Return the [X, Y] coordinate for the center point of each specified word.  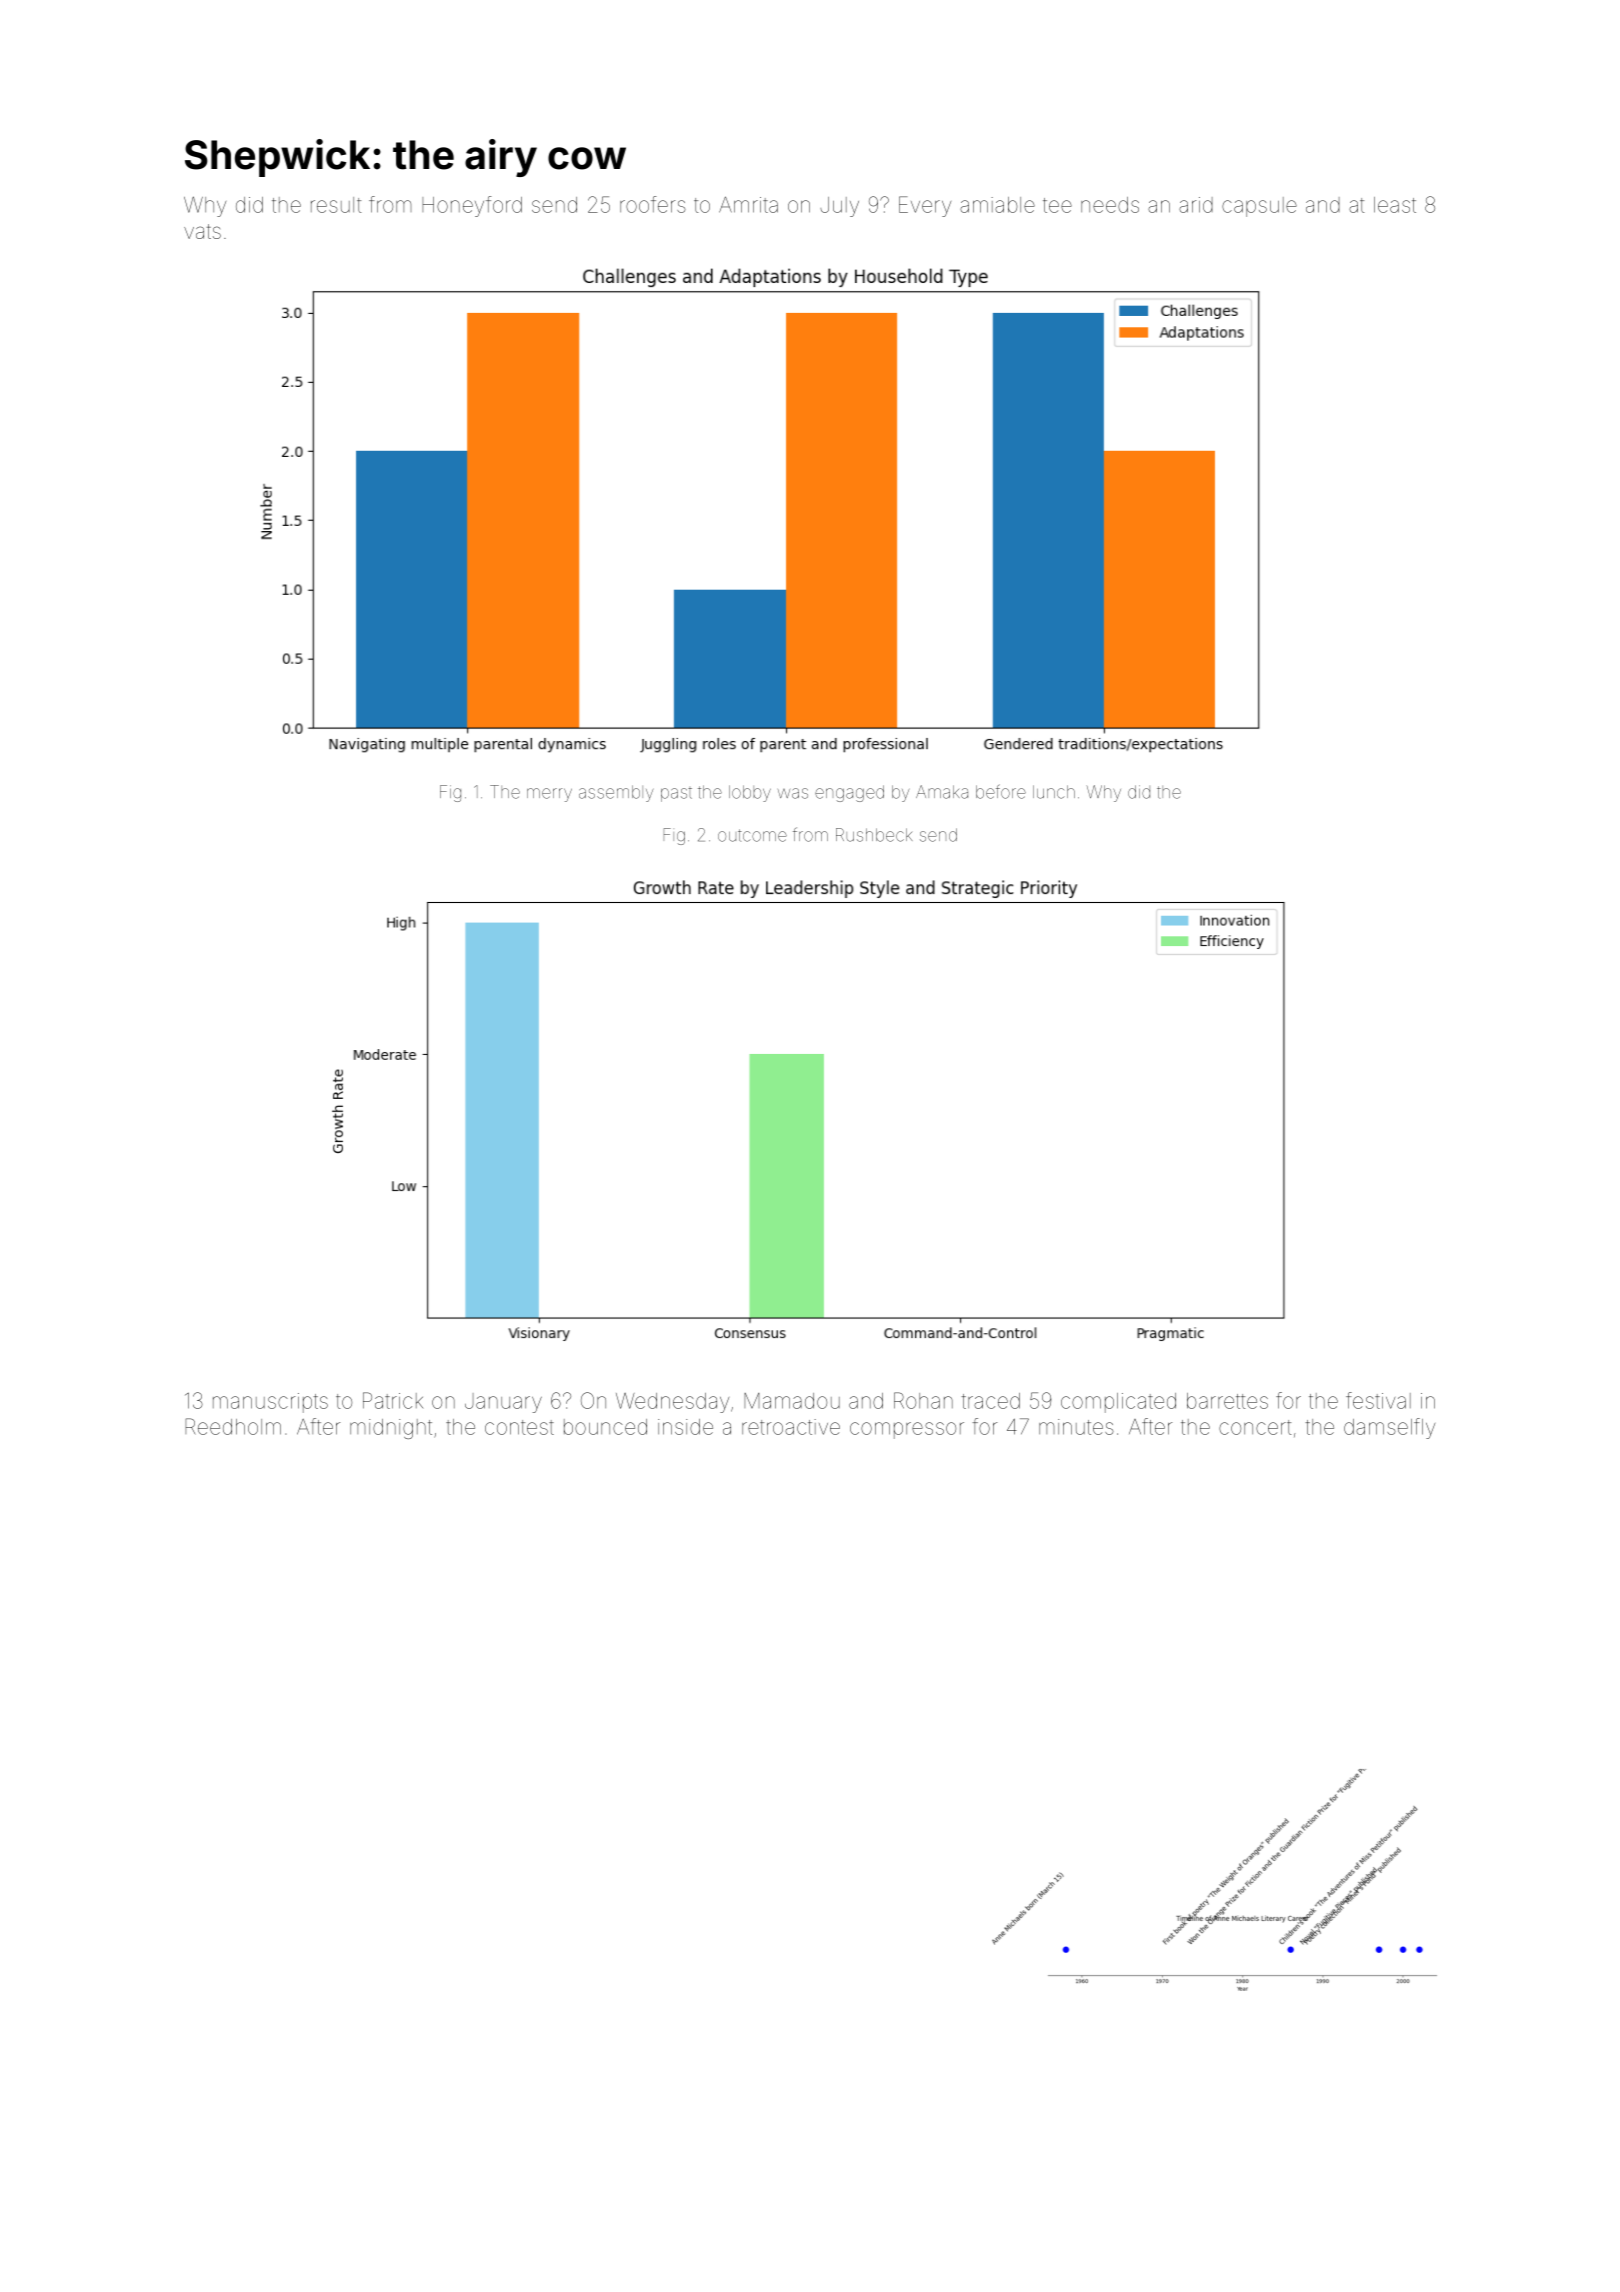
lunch [1054, 792]
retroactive [791, 1427]
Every [925, 206]
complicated [1118, 1403]
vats [202, 231]
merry [549, 795]
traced [990, 1401]
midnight [391, 1429]
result [336, 205]
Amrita [748, 204]
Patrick [393, 1400]
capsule [1259, 207]
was [793, 793]
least [1395, 205]
